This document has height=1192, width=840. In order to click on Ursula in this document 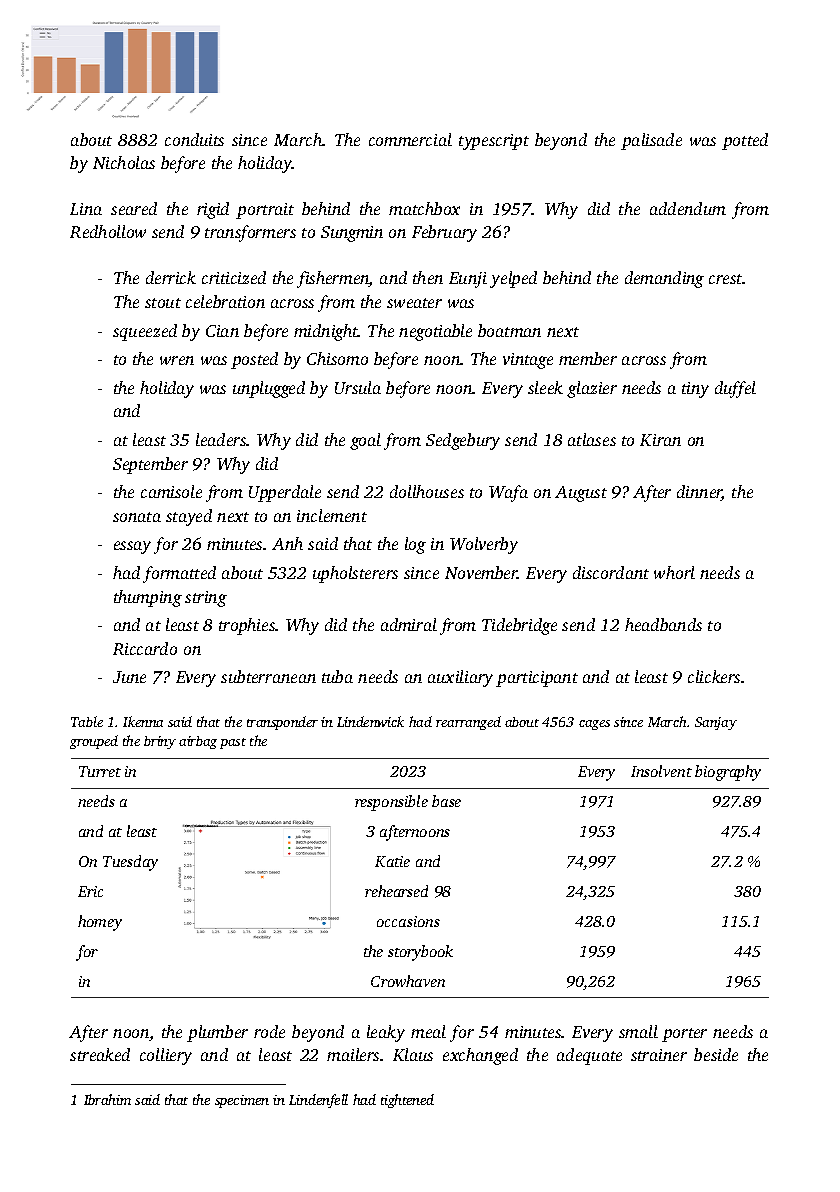, I will do `click(358, 387)`.
